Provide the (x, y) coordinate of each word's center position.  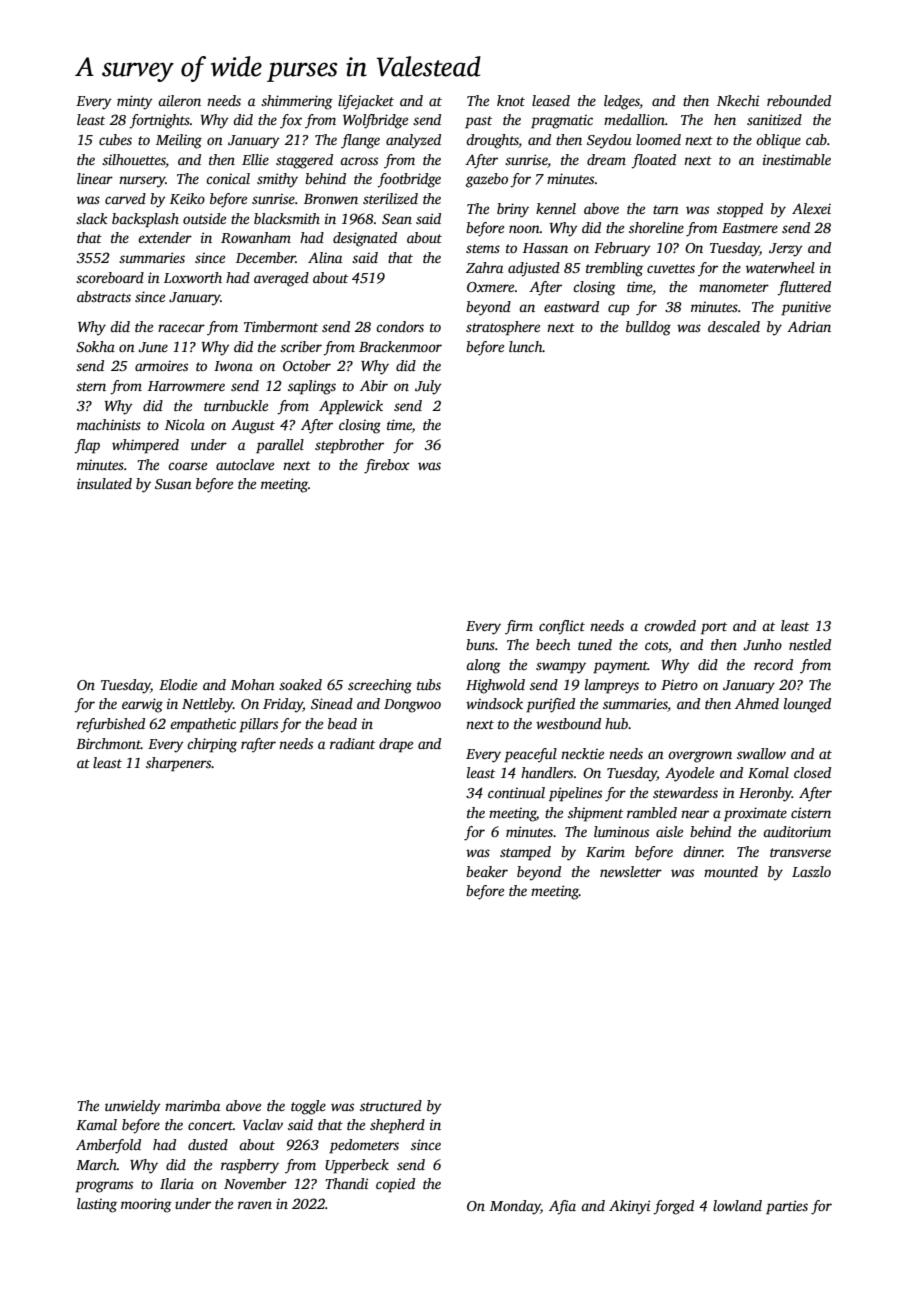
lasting (97, 1205)
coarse (187, 466)
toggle (308, 1107)
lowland (737, 1205)
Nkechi (738, 100)
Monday (515, 1207)
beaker (487, 871)
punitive (806, 308)
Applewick (351, 407)
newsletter (631, 871)
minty (135, 102)
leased (551, 100)
